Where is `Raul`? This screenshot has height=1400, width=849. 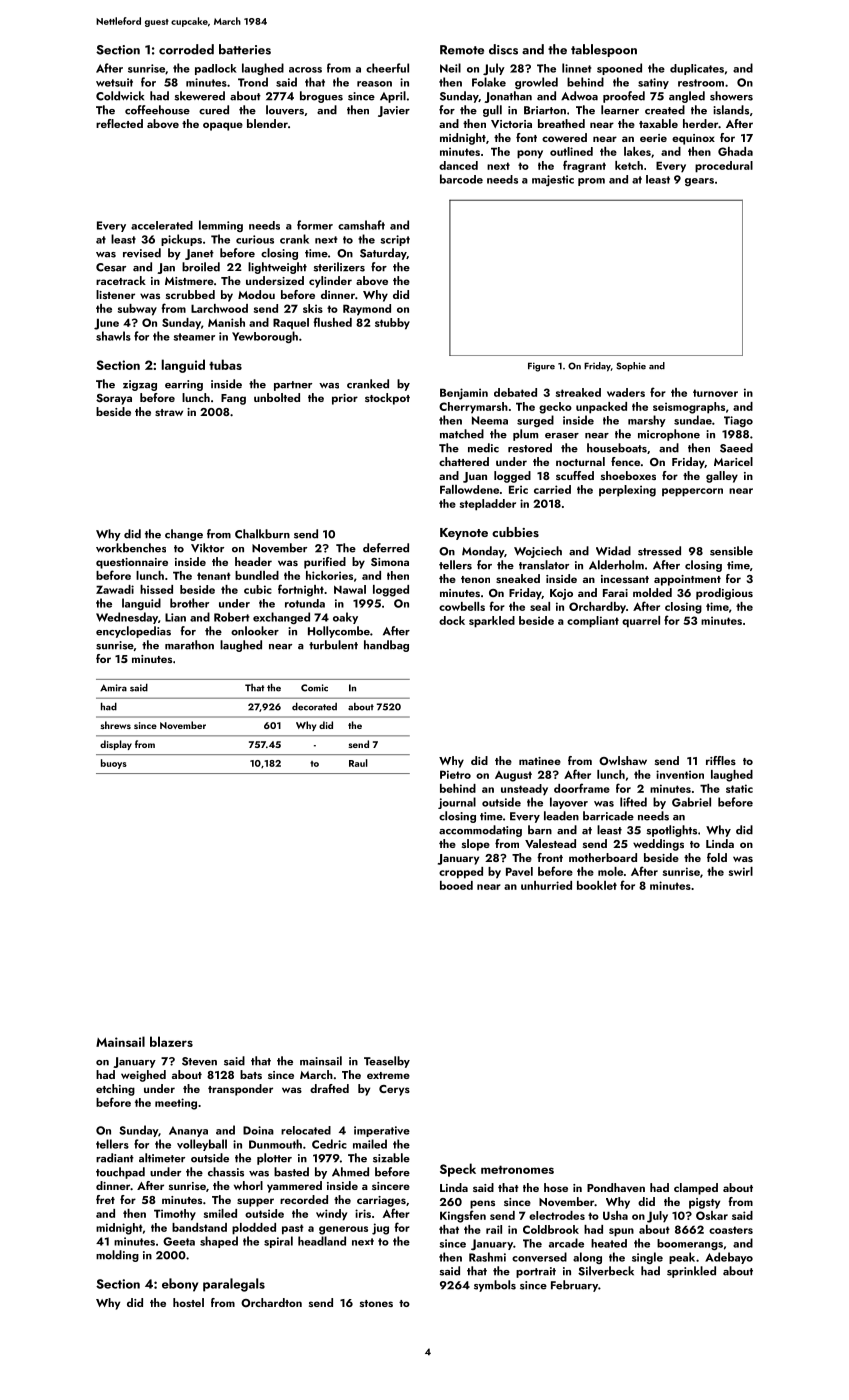
Raul is located at coordinates (358, 763).
